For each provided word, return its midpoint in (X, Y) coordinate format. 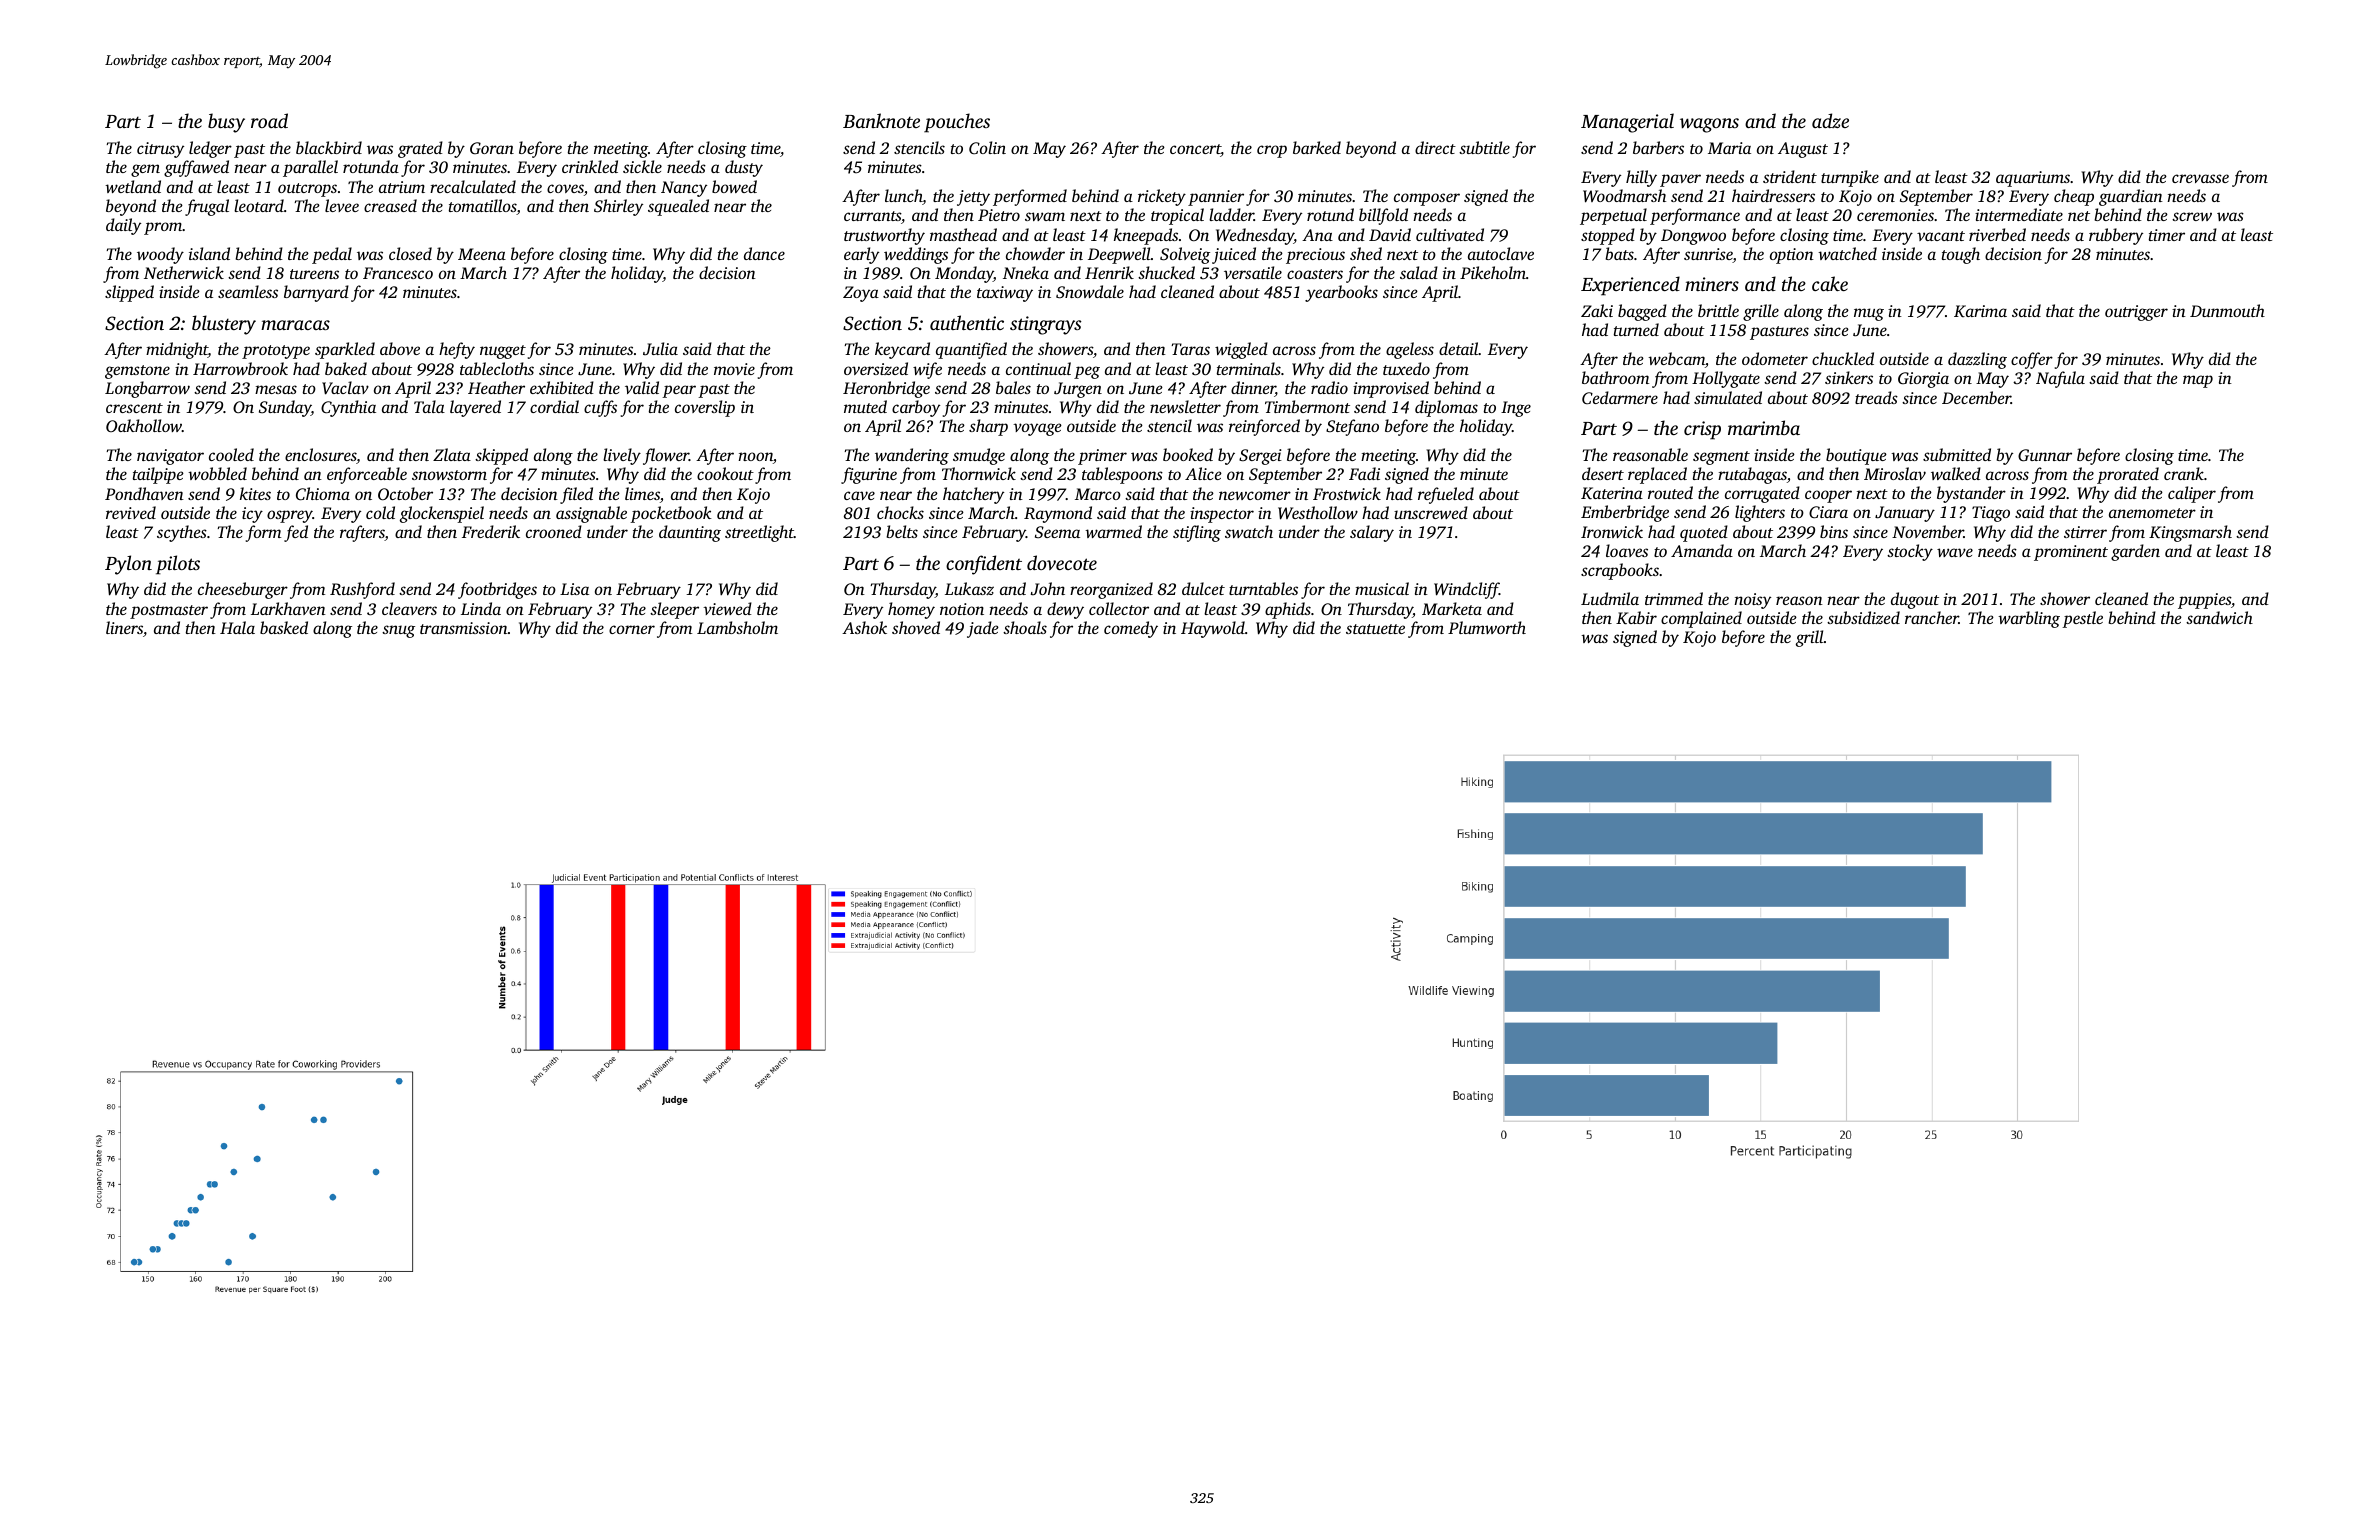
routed (1670, 492)
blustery (224, 325)
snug (398, 631)
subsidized (1863, 617)
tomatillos (483, 207)
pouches (957, 123)
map (2198, 381)
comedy (1131, 629)
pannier (1216, 198)
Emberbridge (1625, 513)
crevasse (2200, 178)
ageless (1410, 350)
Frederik (491, 531)
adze (1830, 120)
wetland (133, 186)
